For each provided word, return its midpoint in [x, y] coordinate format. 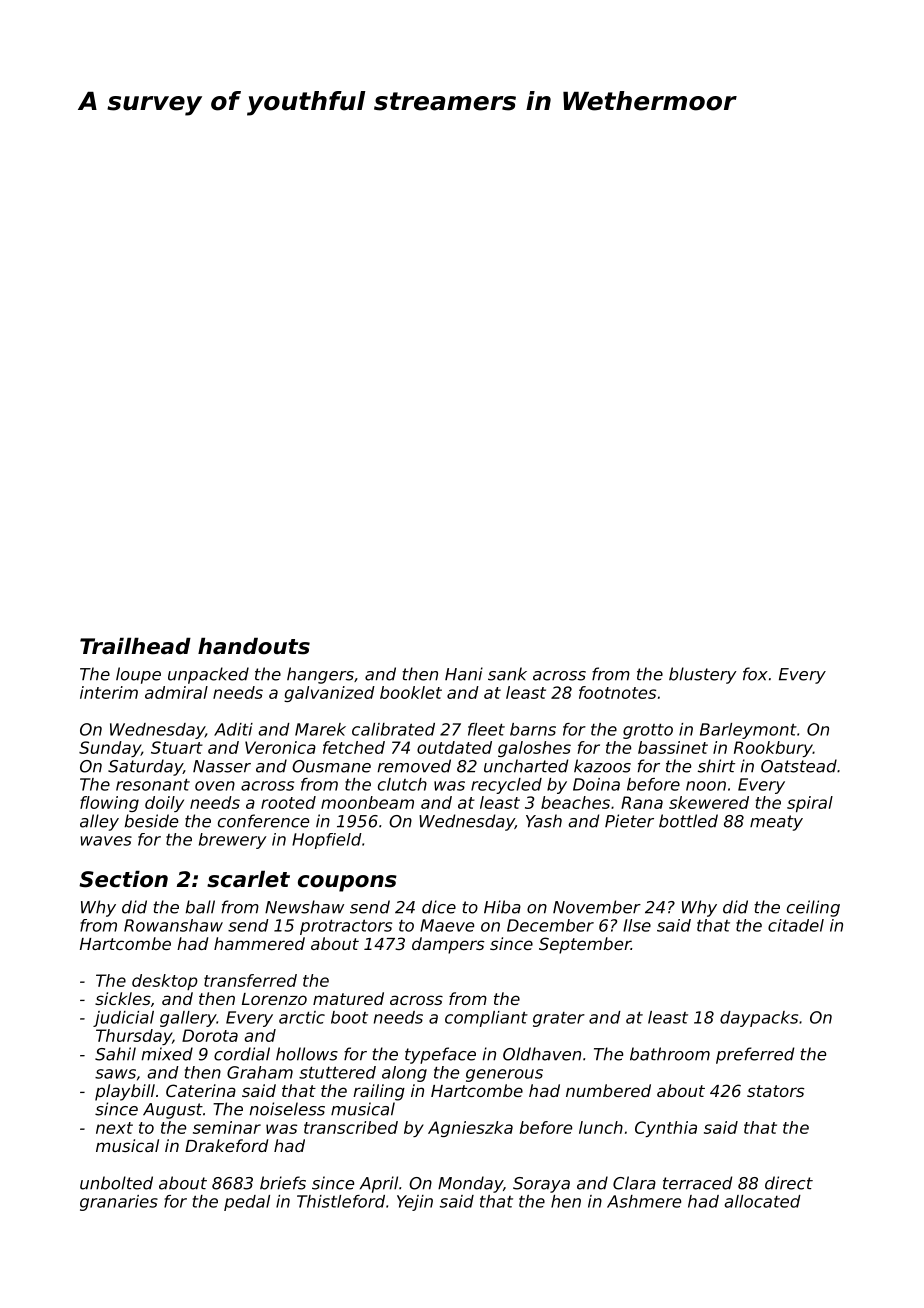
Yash [544, 821]
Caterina [201, 1090]
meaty [776, 823]
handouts [254, 646]
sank [507, 674]
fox [755, 674]
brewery [232, 841]
